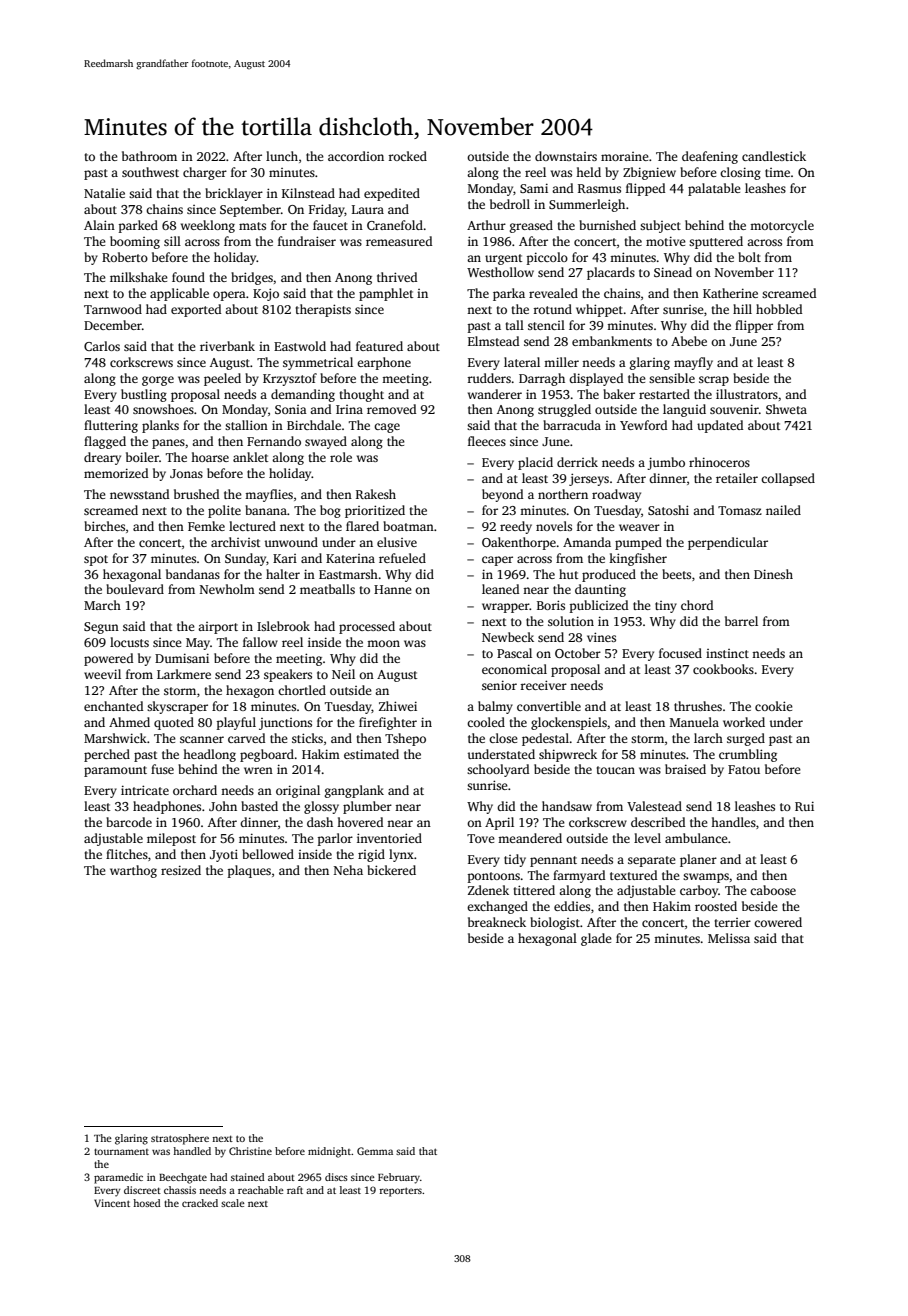  Describe the element at coordinates (252, 226) in the screenshot. I see `mats` at that location.
